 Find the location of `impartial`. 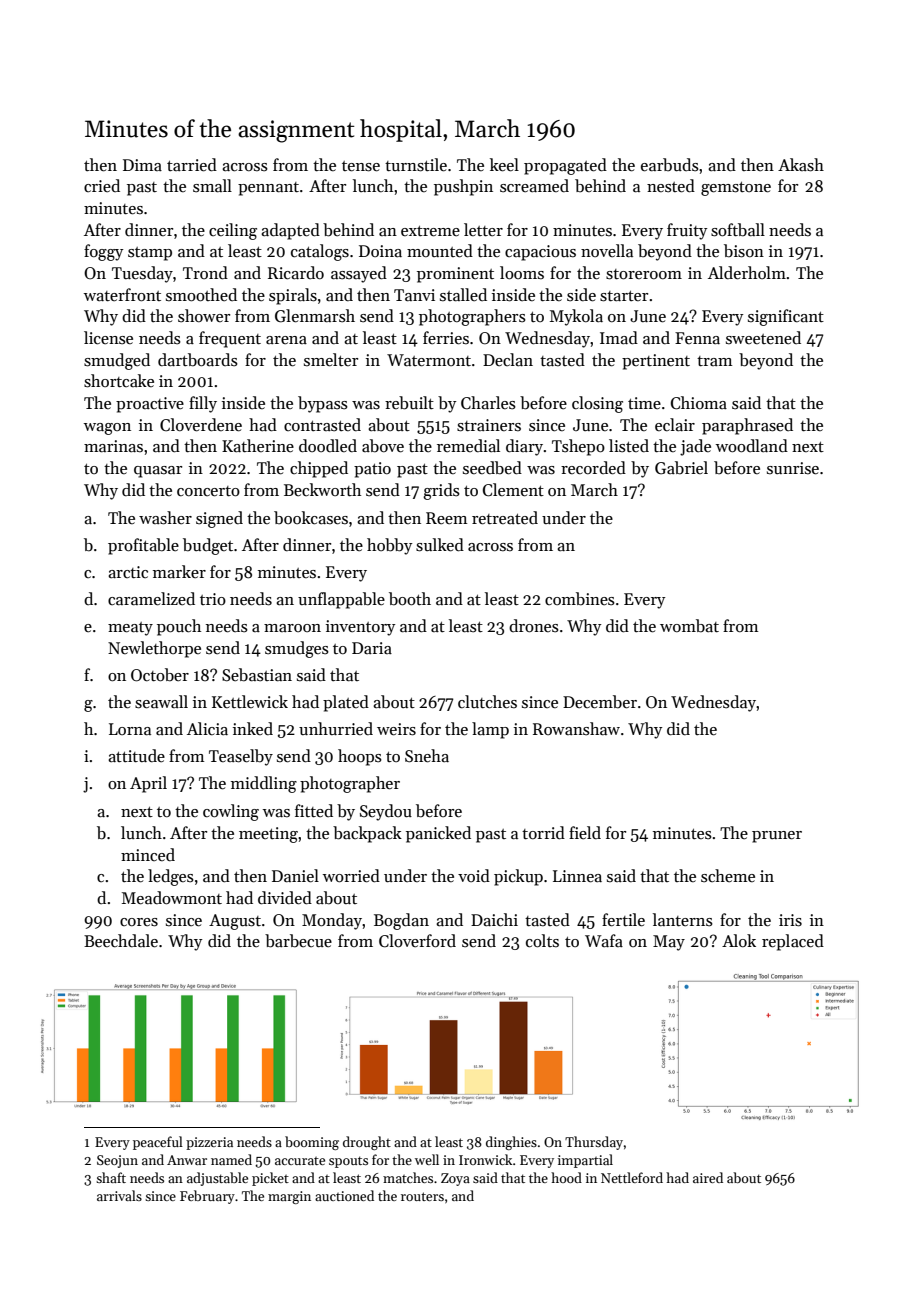

impartial is located at coordinates (585, 1161).
